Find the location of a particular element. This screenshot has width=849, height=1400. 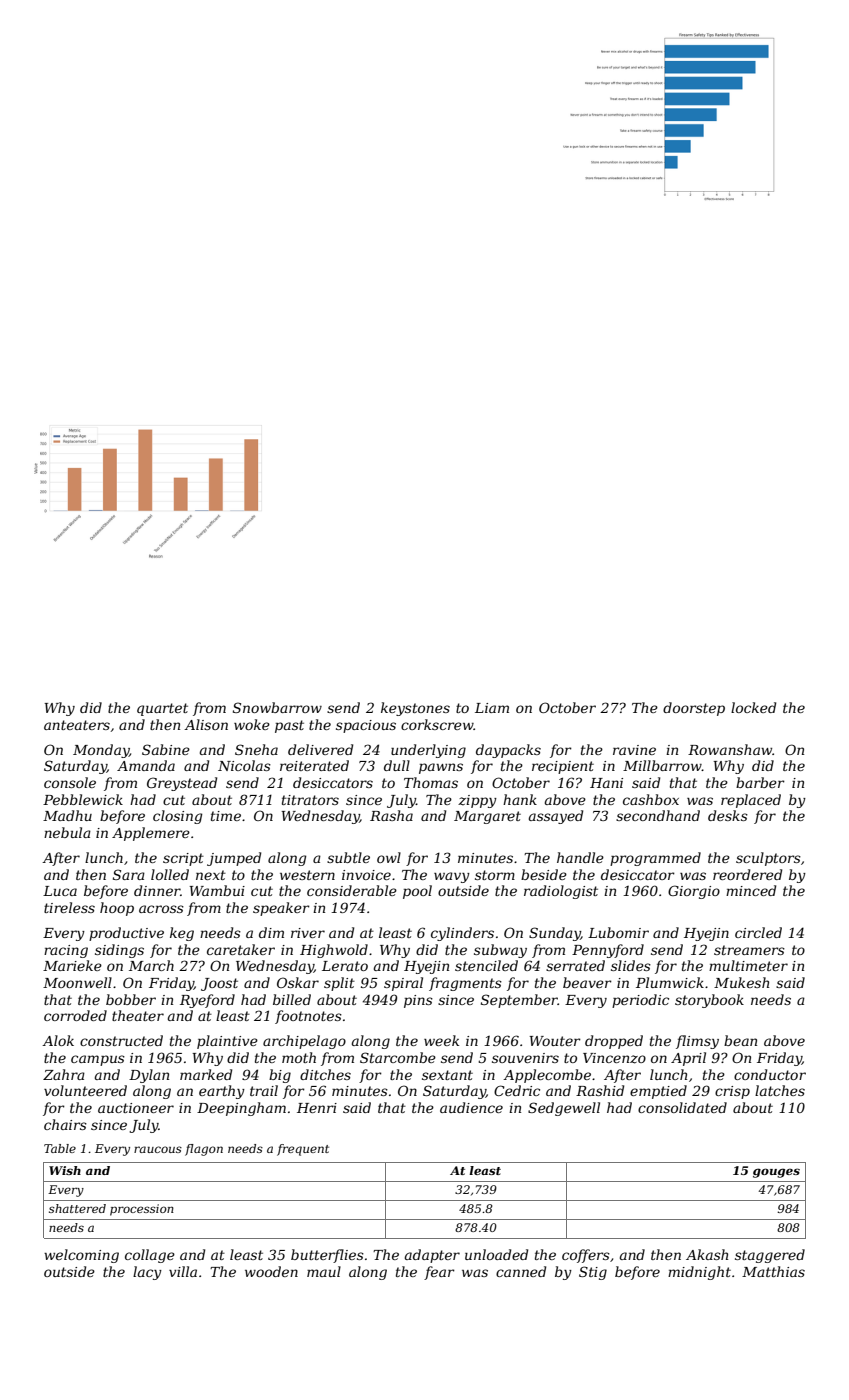

keg is located at coordinates (182, 934).
